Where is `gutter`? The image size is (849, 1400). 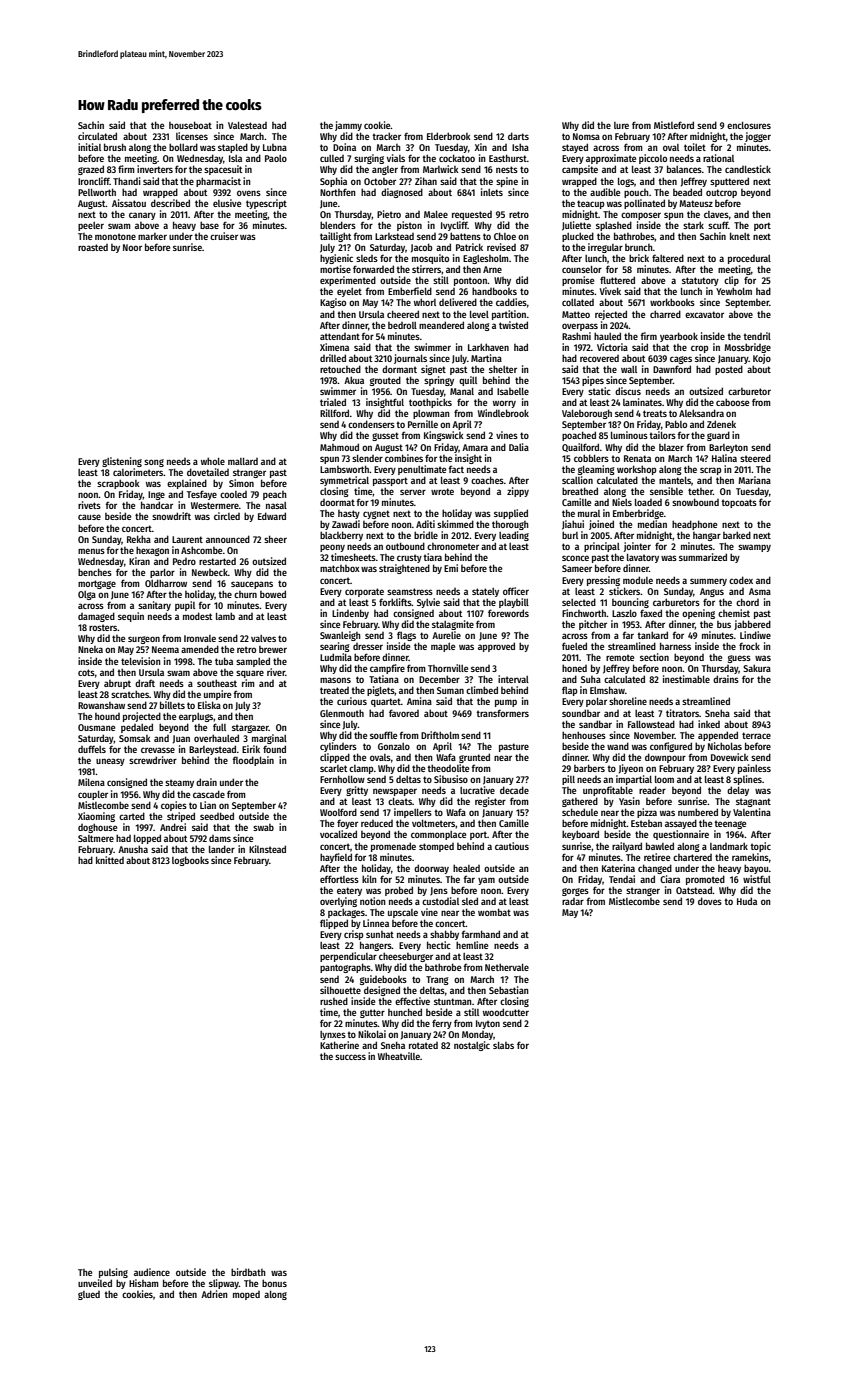 gutter is located at coordinates (372, 1013).
